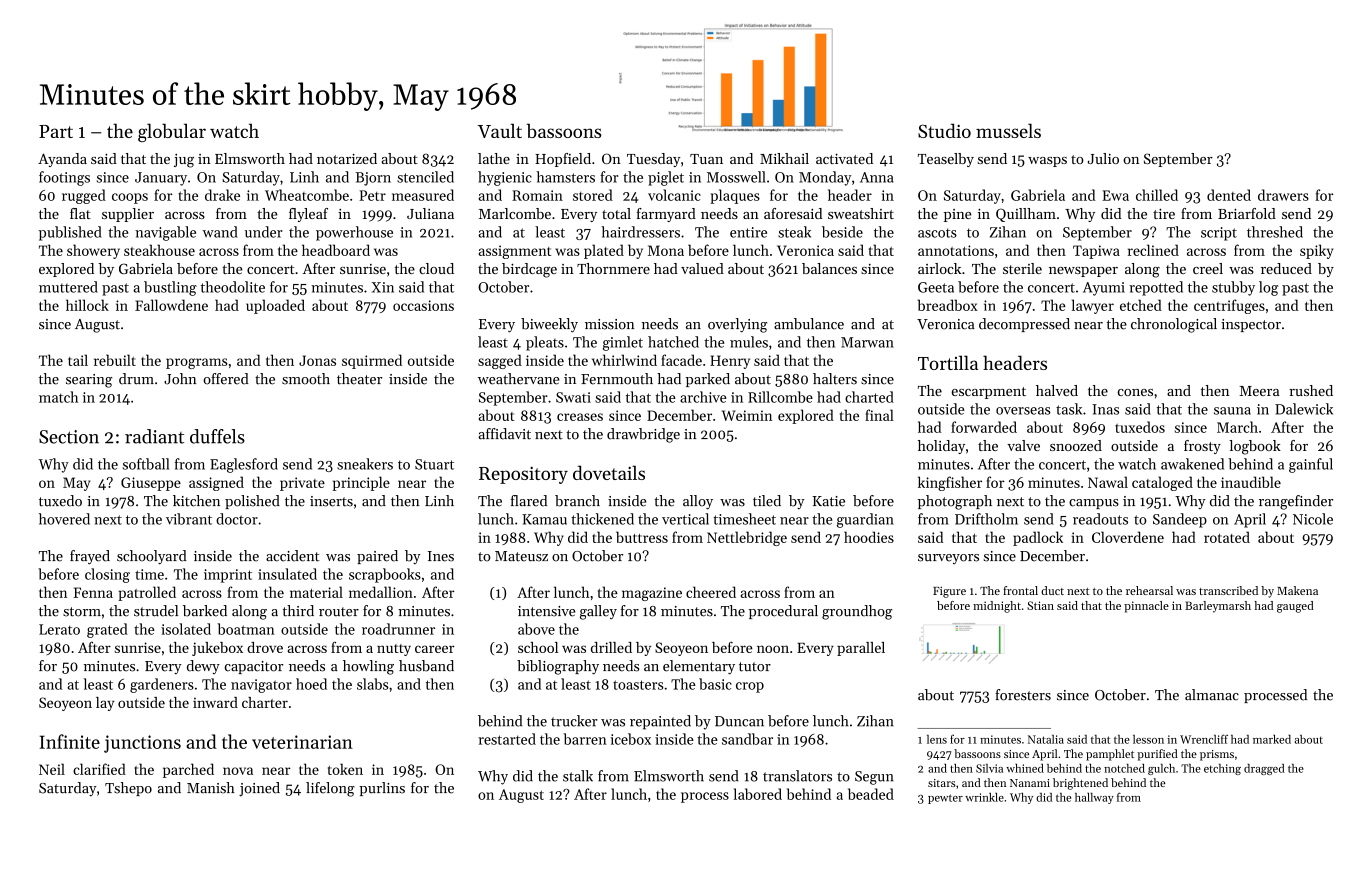 The height and width of the image is (887, 1372). What do you see at coordinates (84, 196) in the image?
I see `rugged` at bounding box center [84, 196].
